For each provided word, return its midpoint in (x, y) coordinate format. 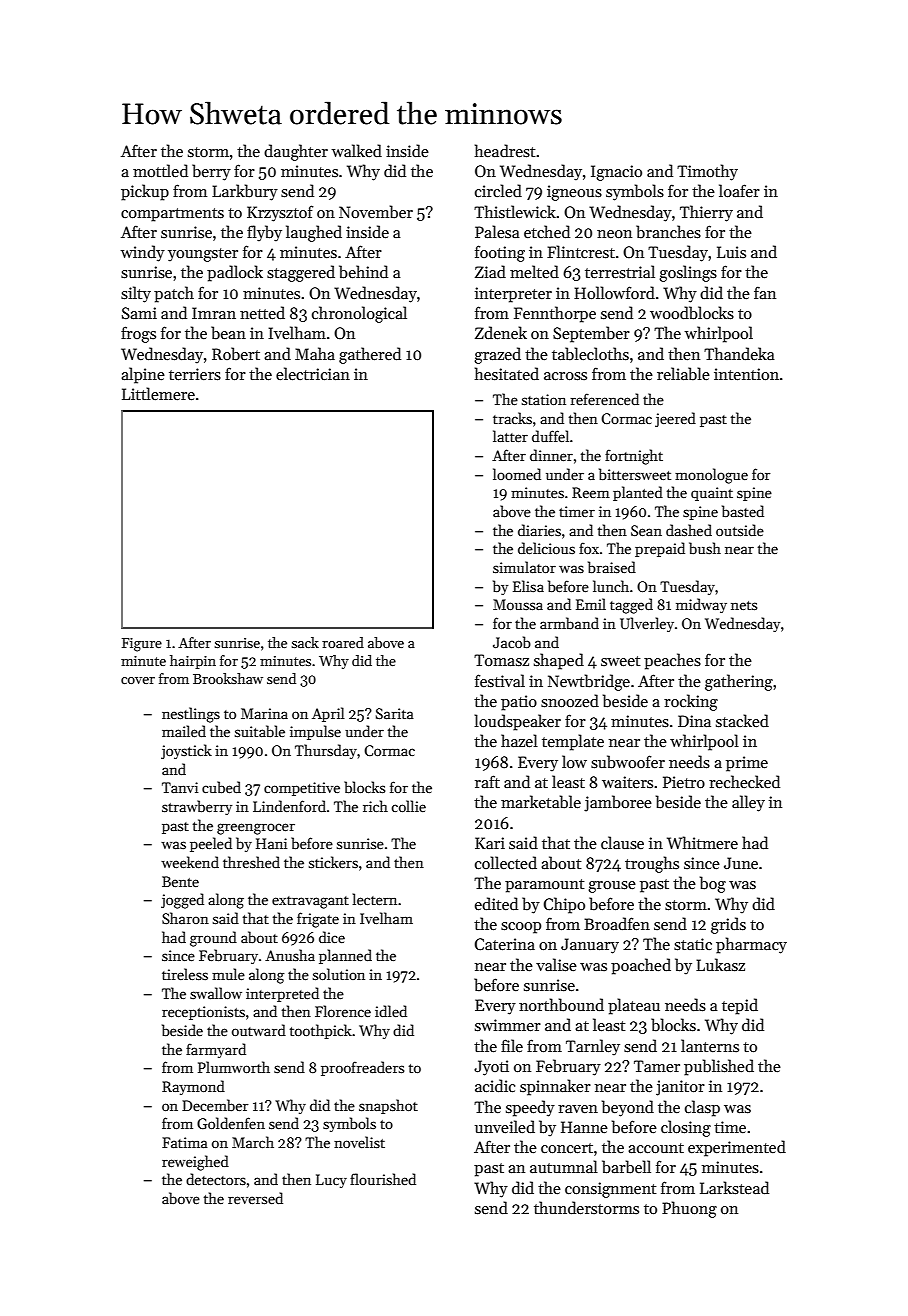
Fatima (185, 1142)
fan (765, 292)
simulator (524, 567)
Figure (142, 645)
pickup (145, 192)
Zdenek (501, 332)
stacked (742, 720)
